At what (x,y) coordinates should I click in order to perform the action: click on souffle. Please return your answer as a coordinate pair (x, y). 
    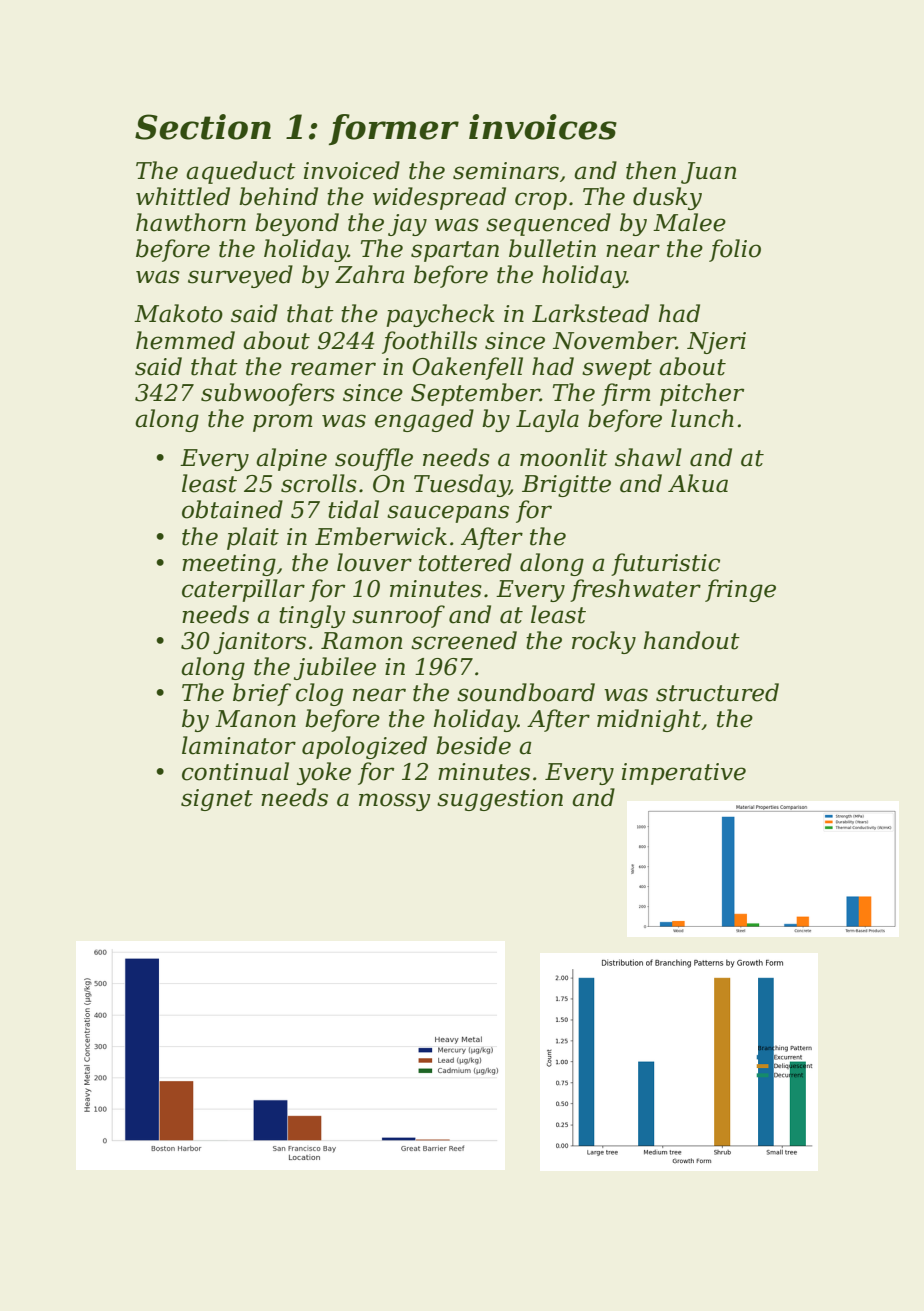
    Looking at the image, I should click on (374, 459).
